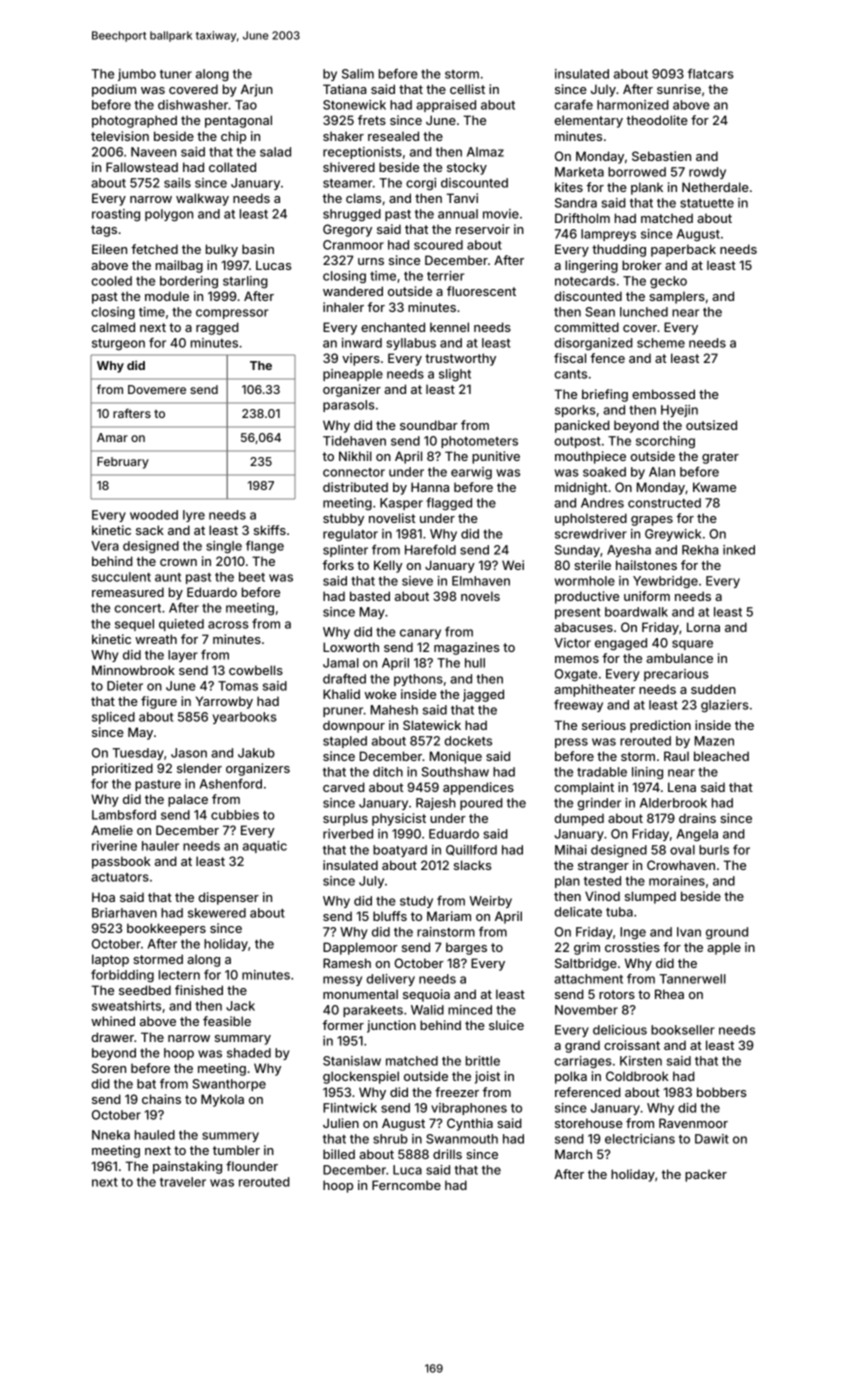 Image resolution: width=849 pixels, height=1400 pixels. Describe the element at coordinates (194, 516) in the screenshot. I see `lyre` at that location.
